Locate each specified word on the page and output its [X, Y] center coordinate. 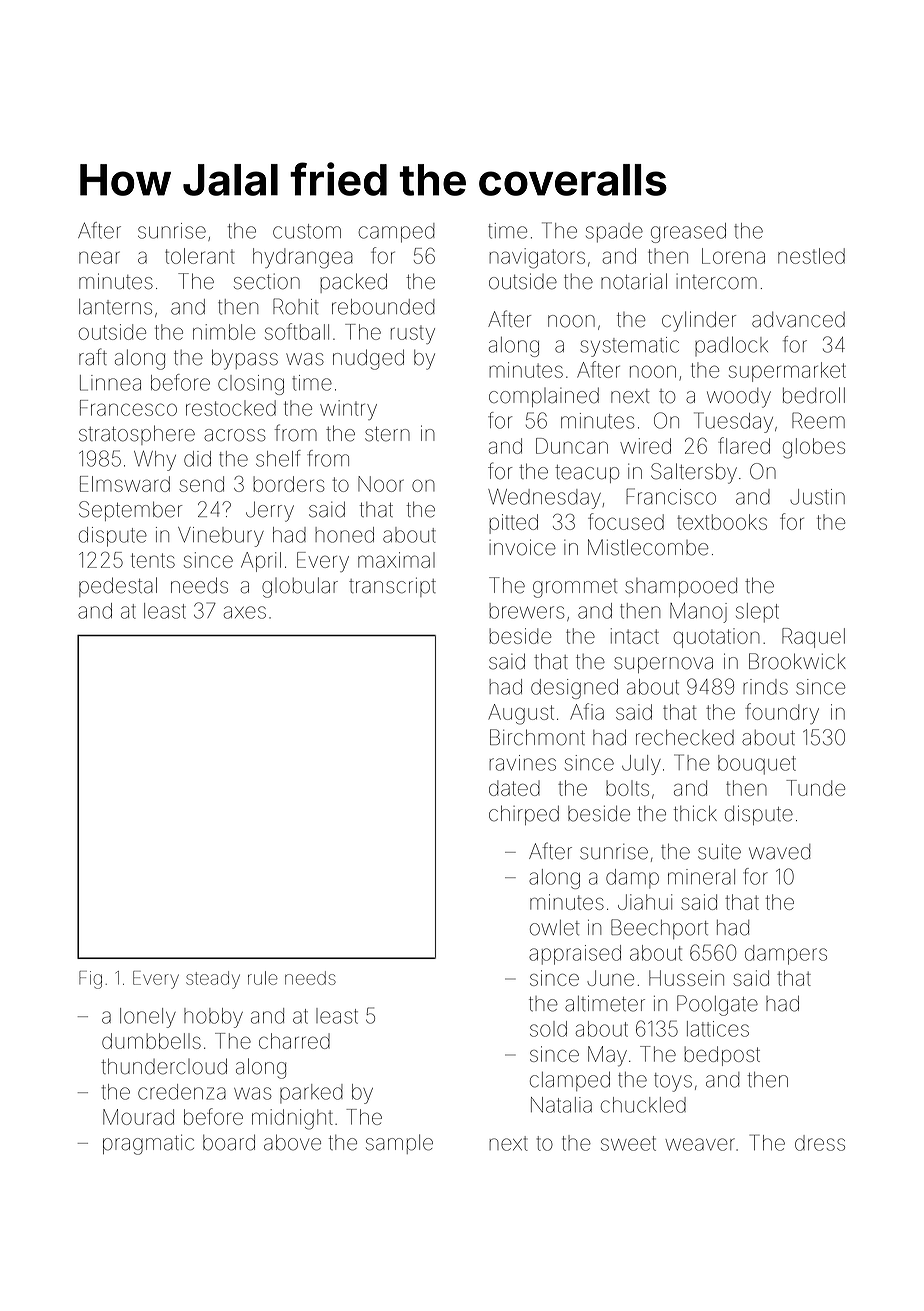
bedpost [722, 1056]
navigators [537, 258]
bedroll [814, 395]
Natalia [561, 1105]
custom [307, 231]
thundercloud [164, 1066]
